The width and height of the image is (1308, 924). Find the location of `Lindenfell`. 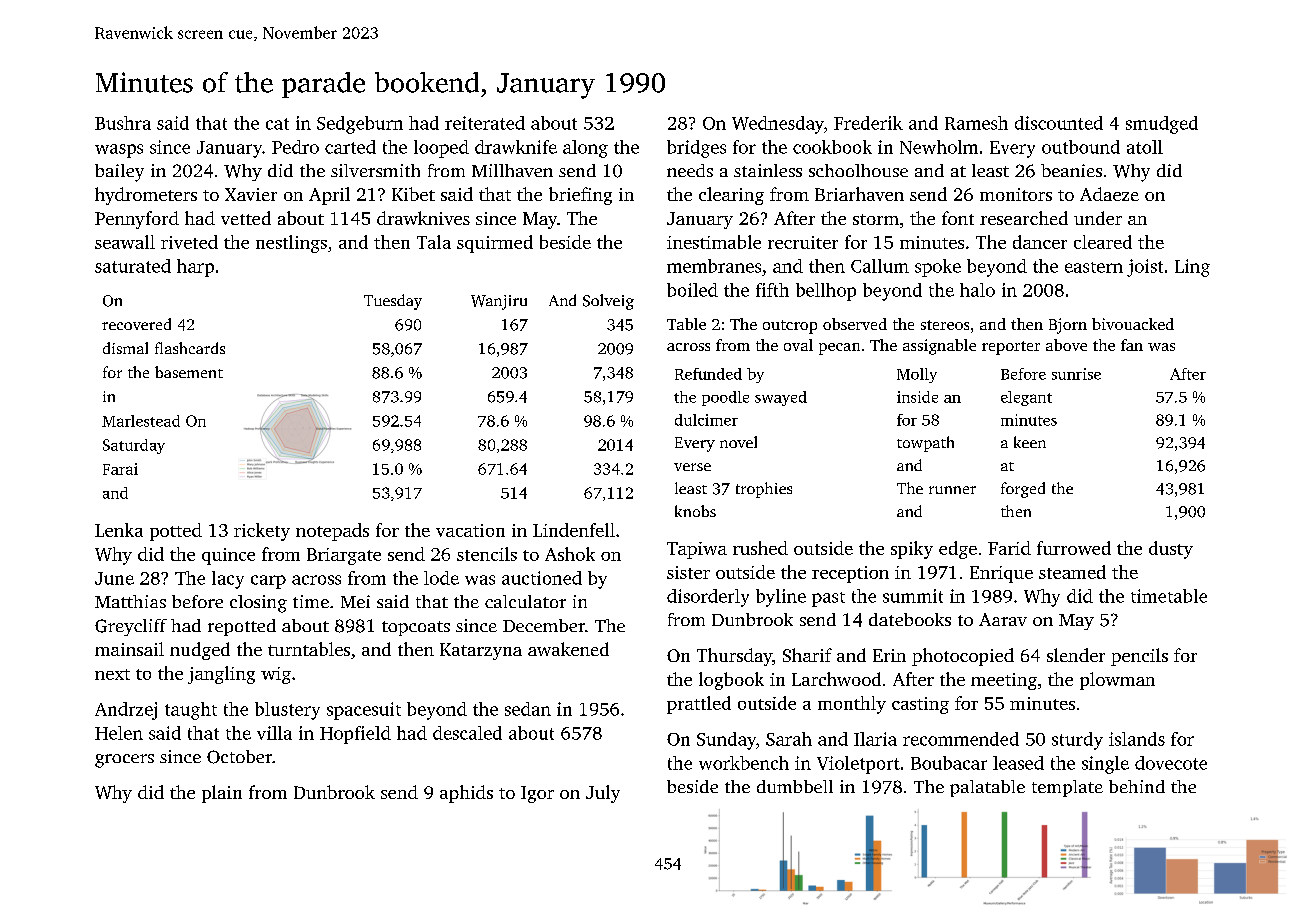

Lindenfell is located at coordinates (574, 530).
